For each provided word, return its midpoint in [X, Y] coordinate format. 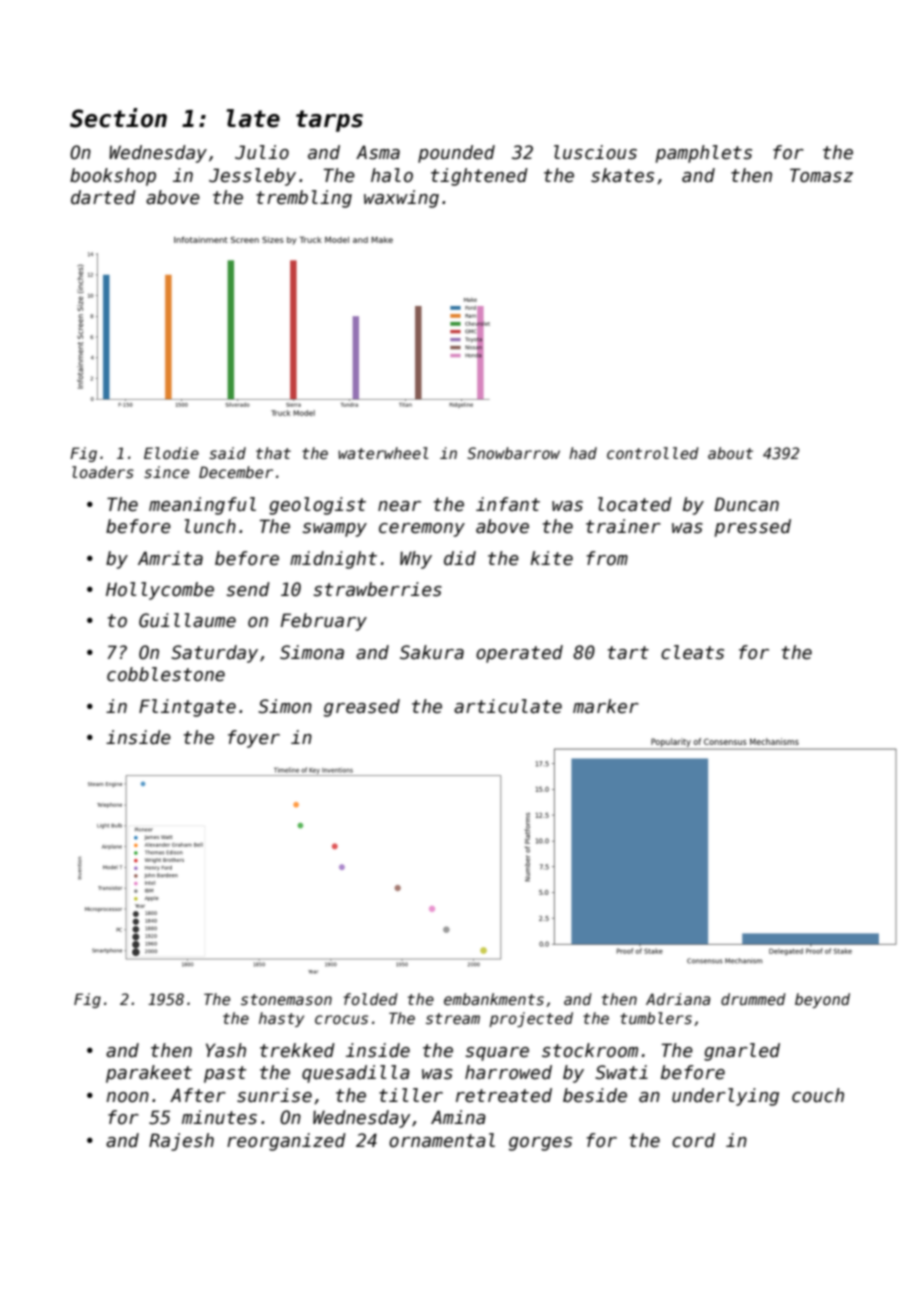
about [730, 453]
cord [693, 1140]
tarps [329, 121]
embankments [494, 999]
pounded [456, 154]
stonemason [286, 999]
